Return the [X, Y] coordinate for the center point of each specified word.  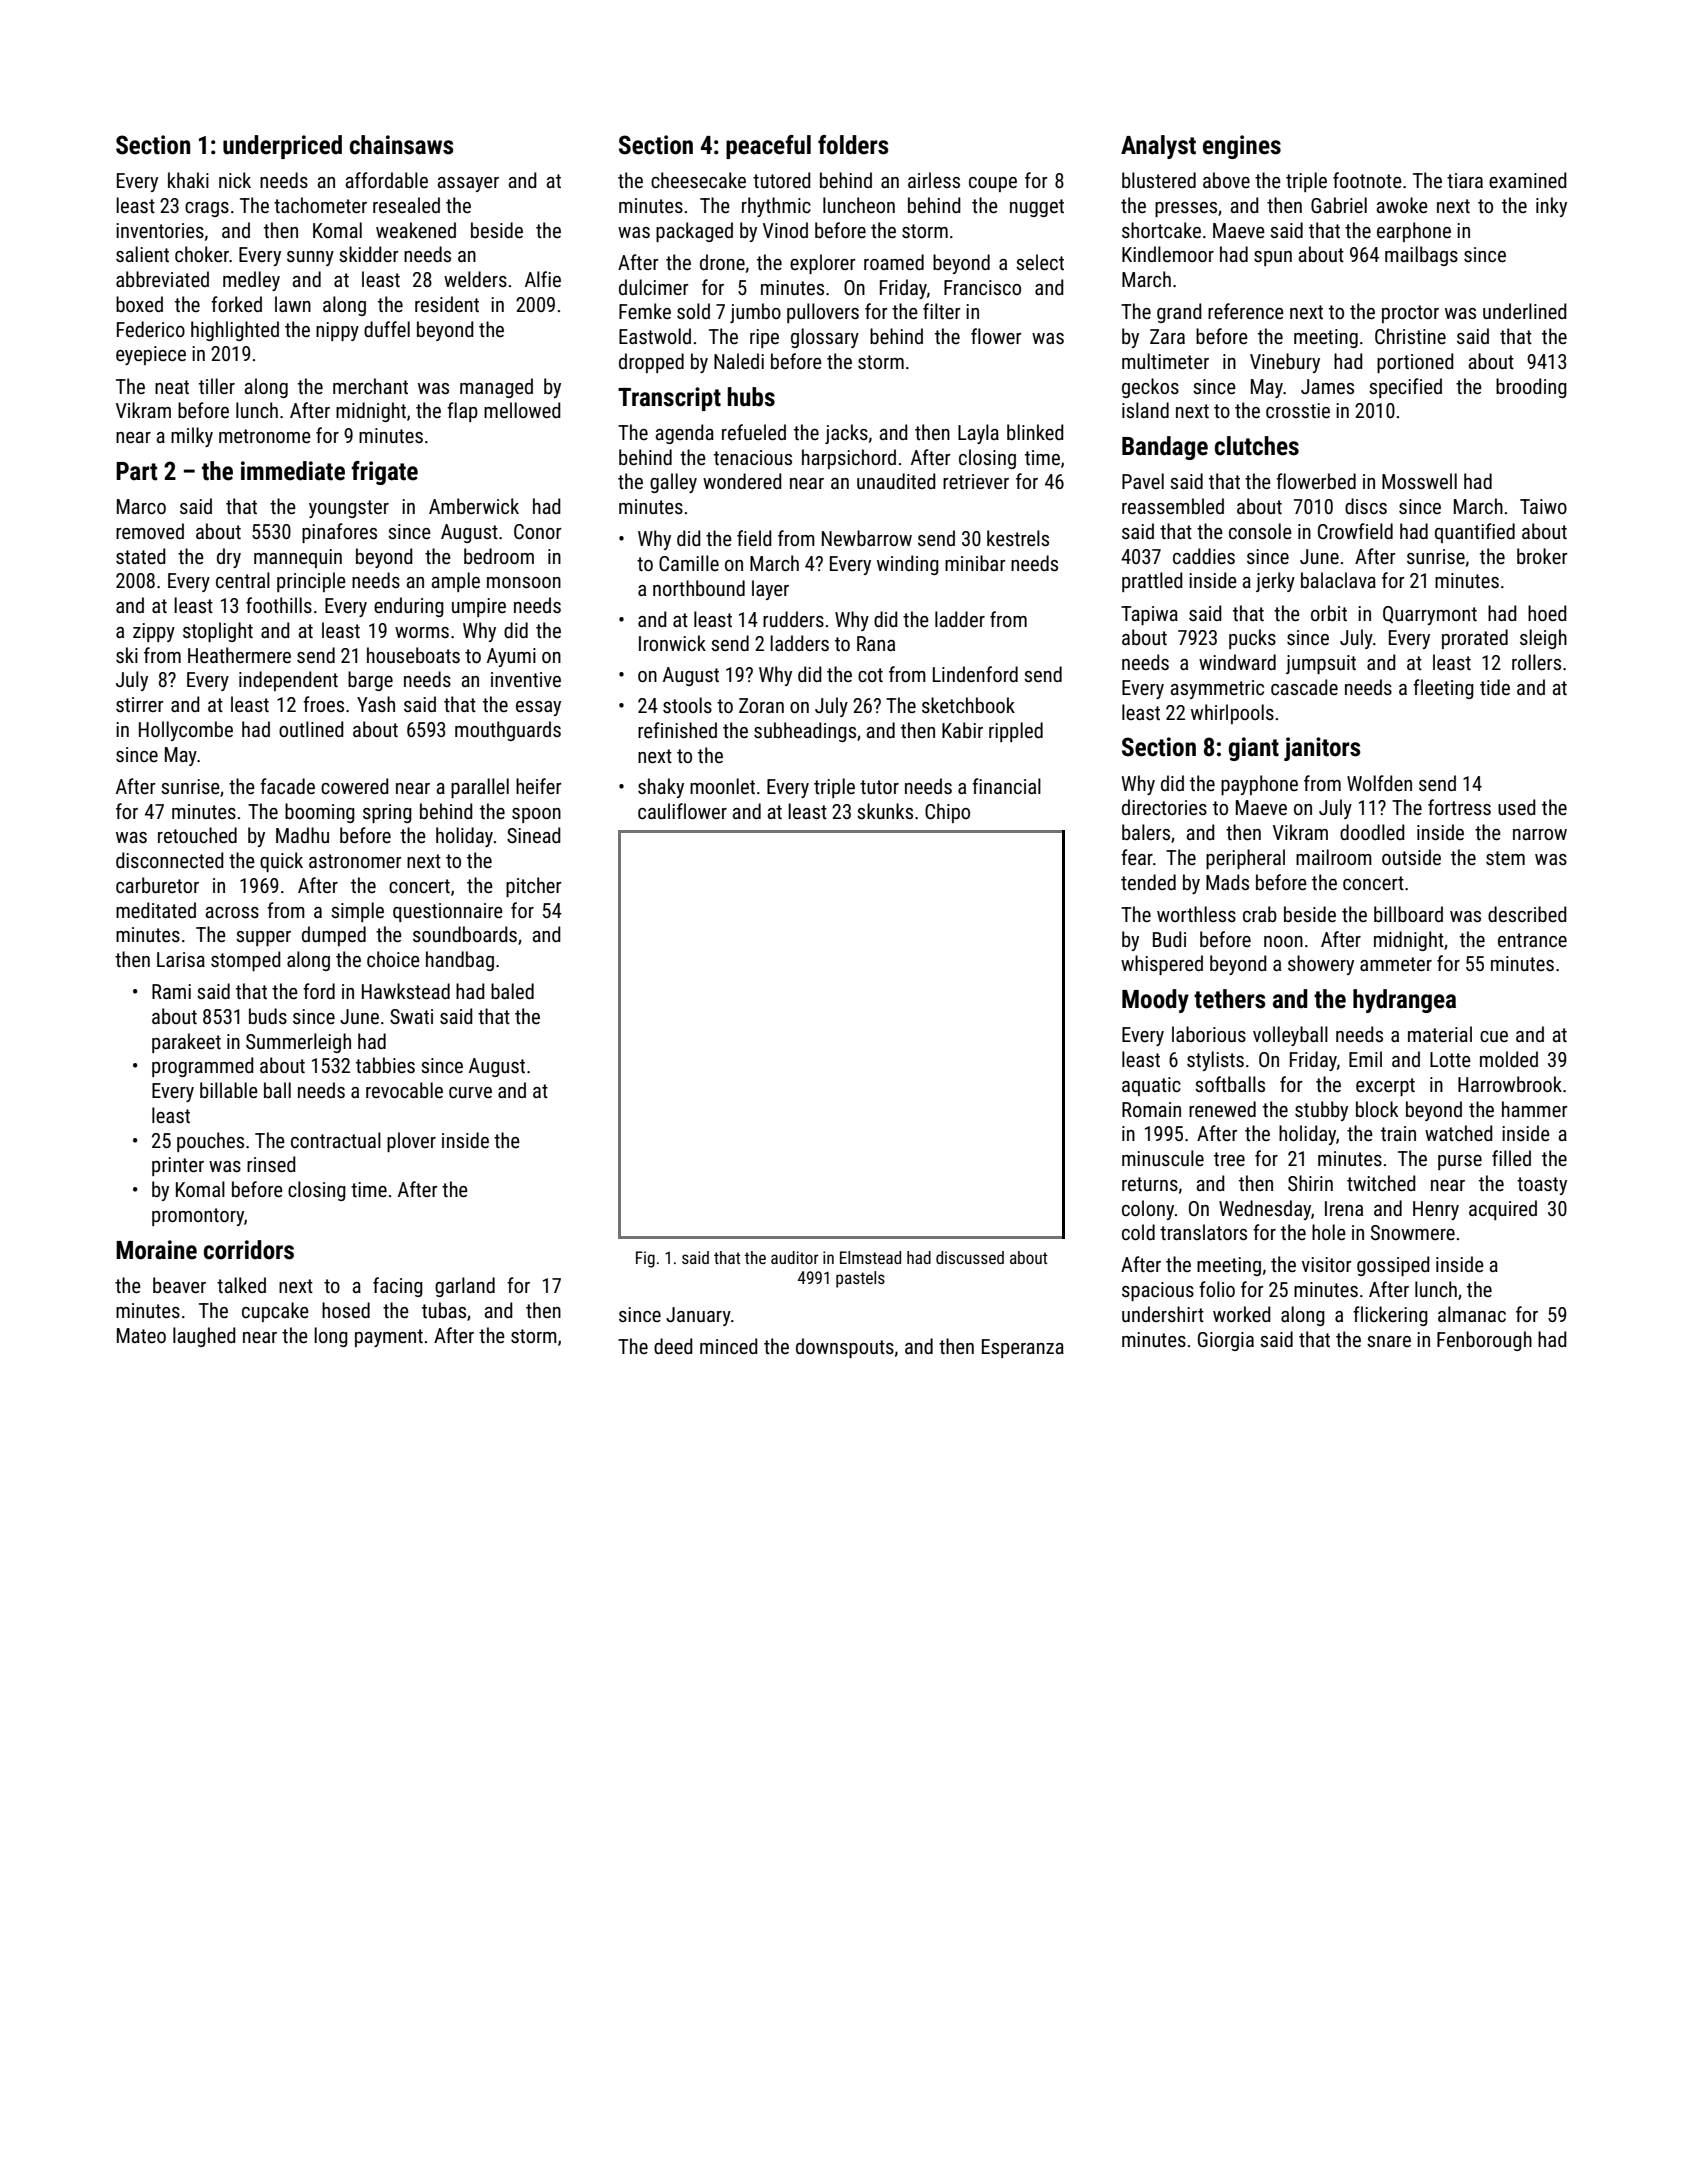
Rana [876, 643]
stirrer [140, 704]
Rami [171, 991]
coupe [993, 184]
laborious [1209, 1034]
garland [465, 1287]
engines [1242, 147]
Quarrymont [1430, 615]
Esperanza [1023, 1348]
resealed [406, 205]
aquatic [1151, 1086]
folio [1217, 1289]
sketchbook [968, 705]
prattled [1152, 582]
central [243, 580]
